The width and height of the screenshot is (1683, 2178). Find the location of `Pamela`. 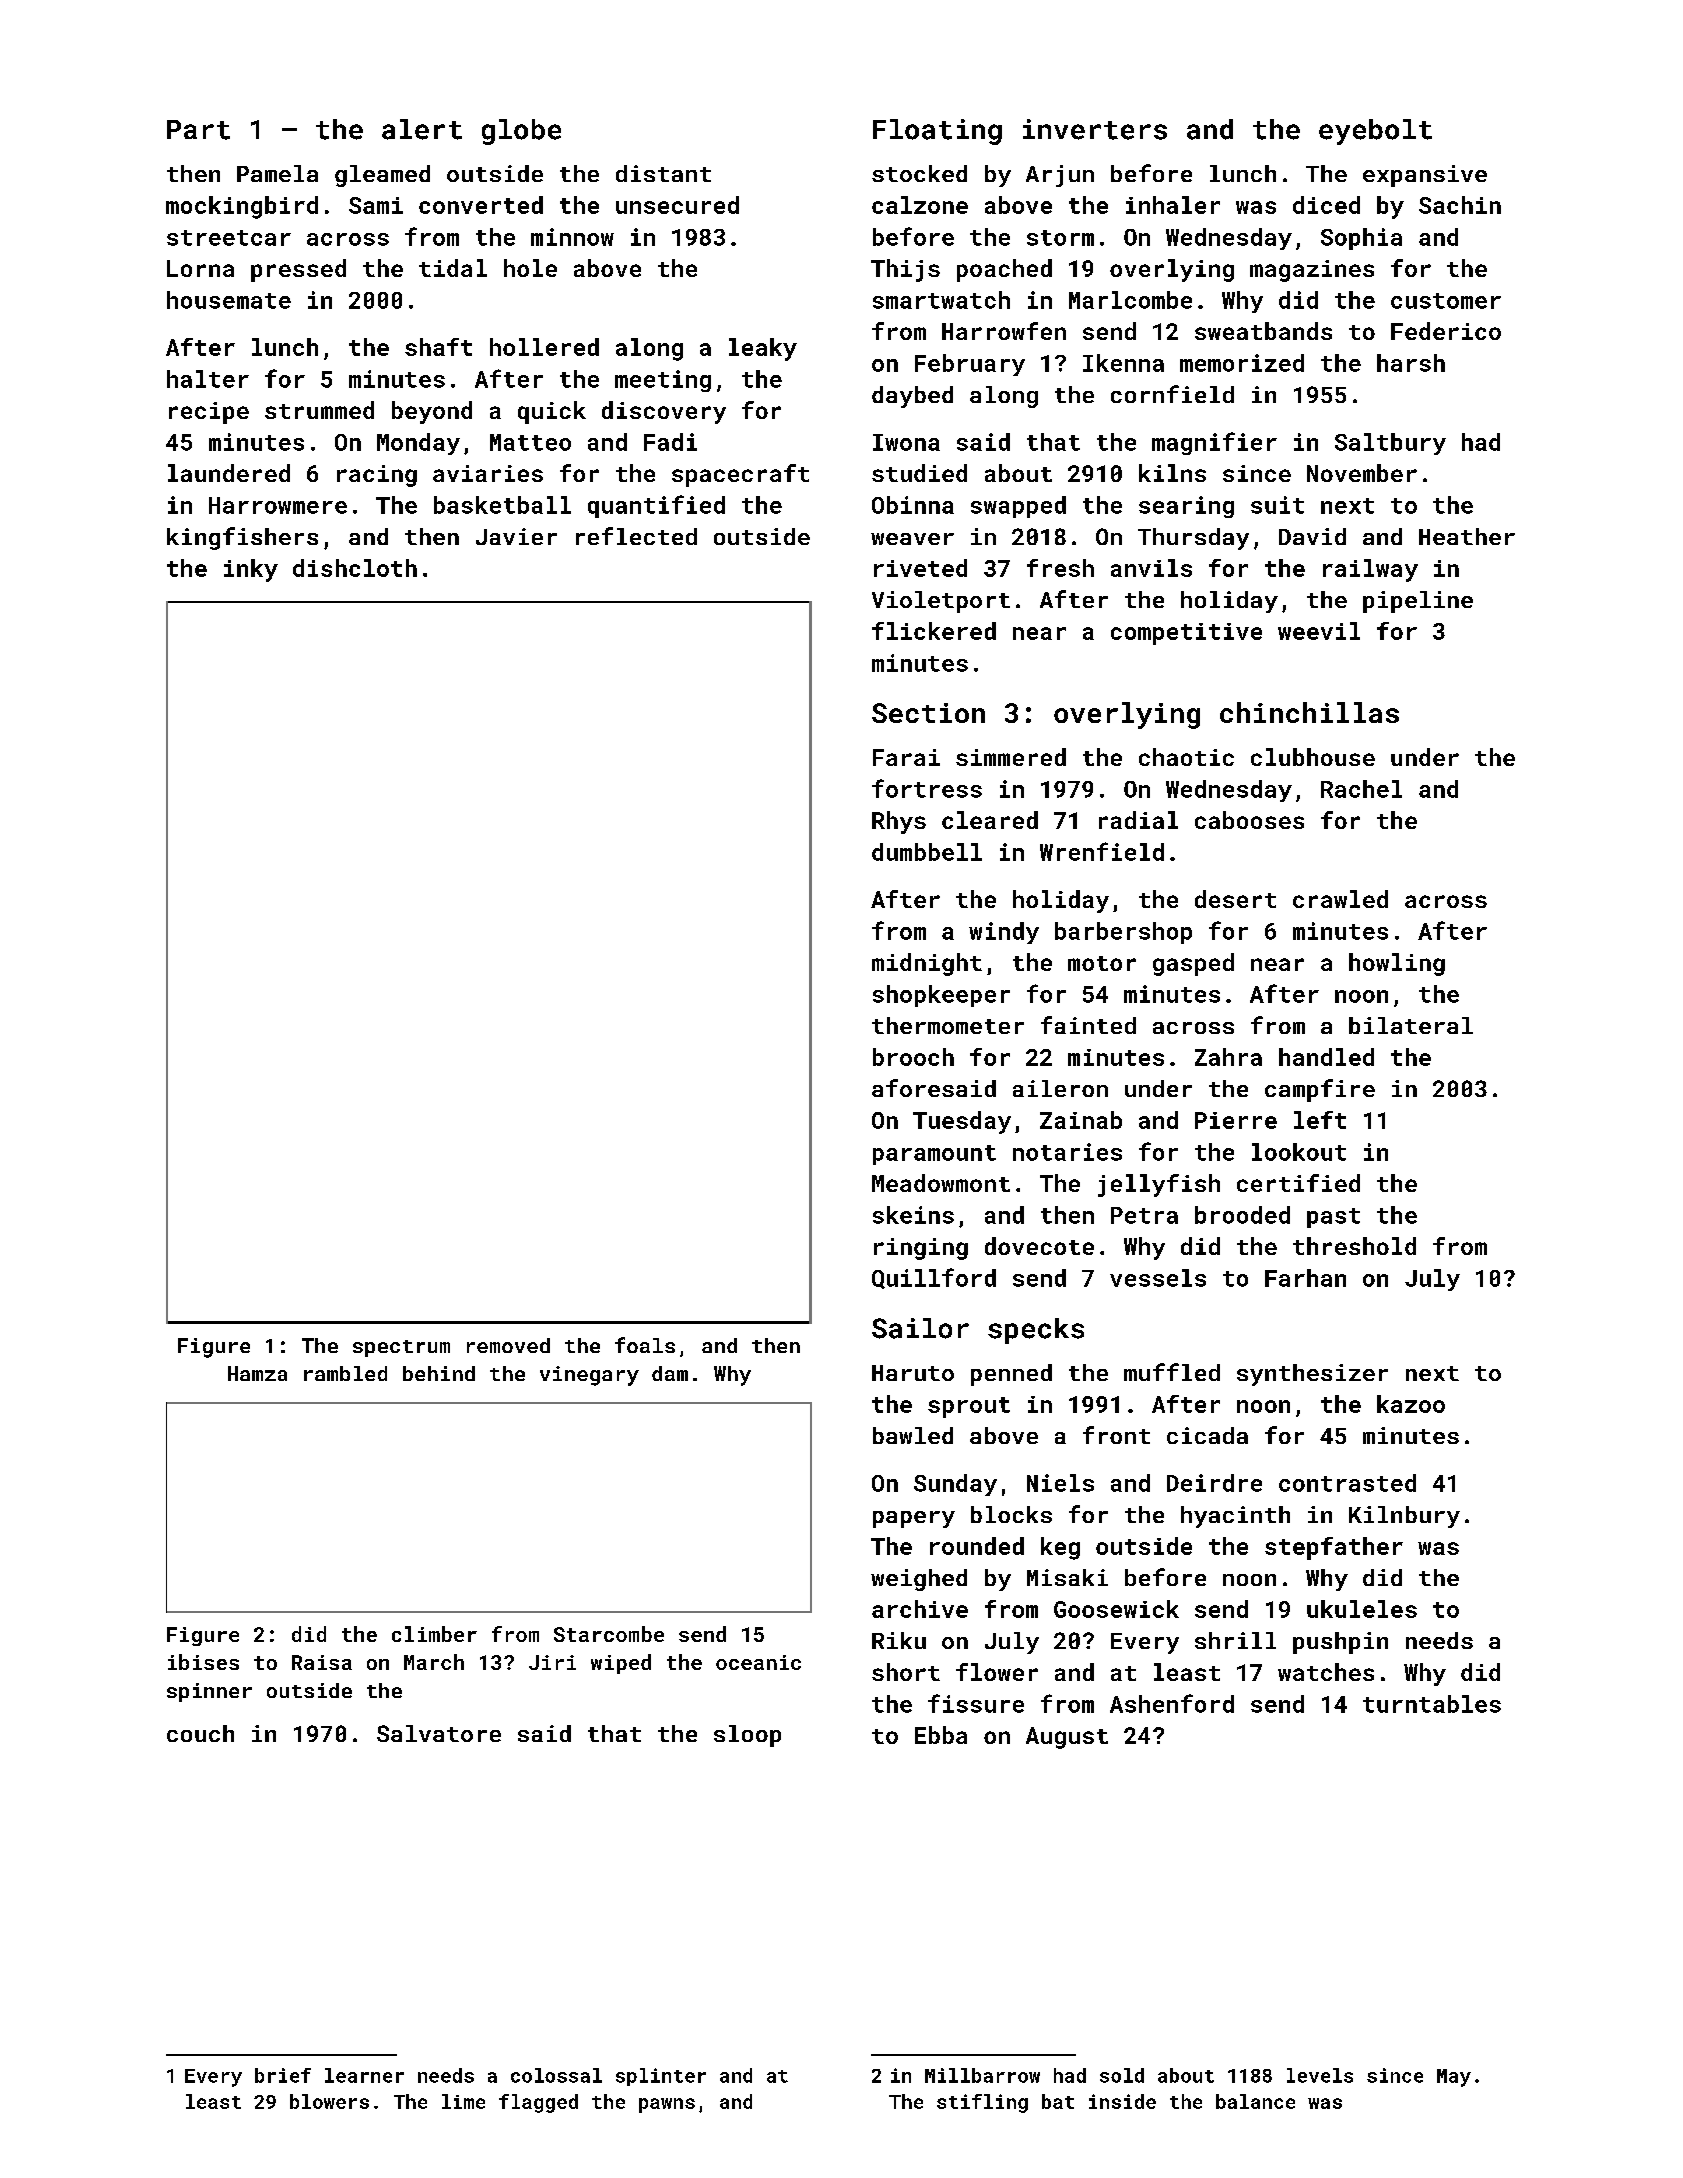

Pamela is located at coordinates (277, 173).
